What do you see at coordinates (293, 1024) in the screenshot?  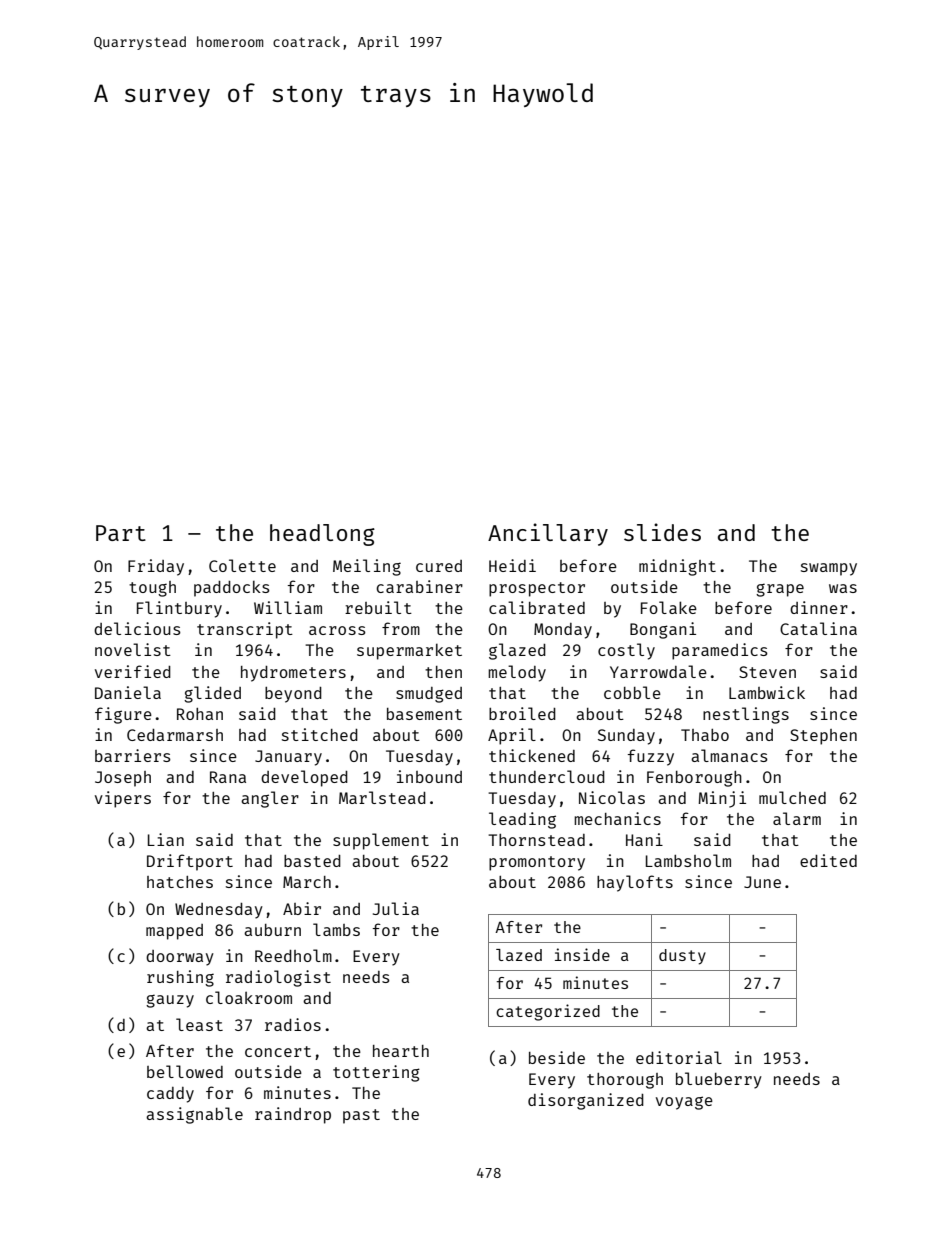 I see `radios` at bounding box center [293, 1024].
